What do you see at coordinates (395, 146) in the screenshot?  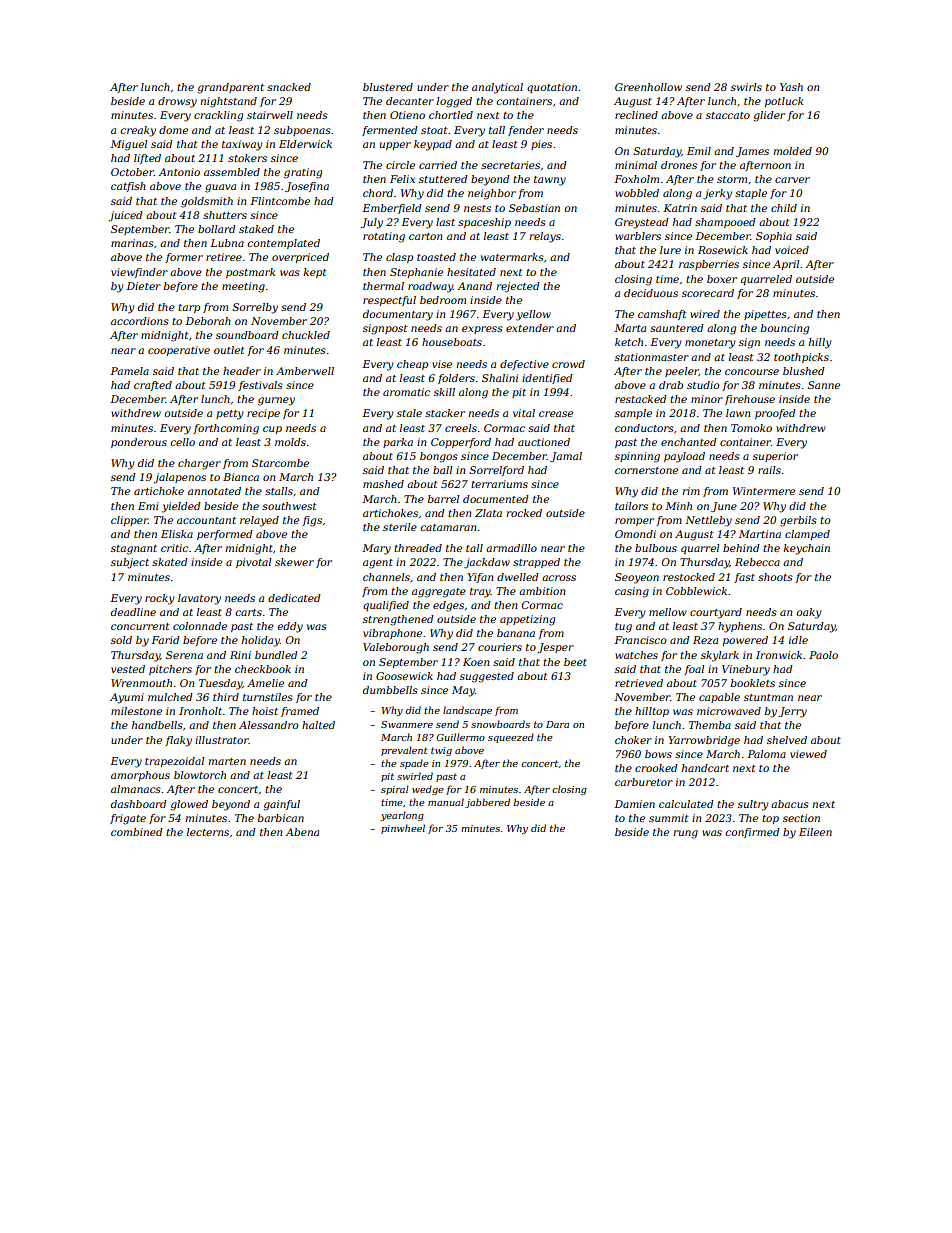 I see `upper` at bounding box center [395, 146].
